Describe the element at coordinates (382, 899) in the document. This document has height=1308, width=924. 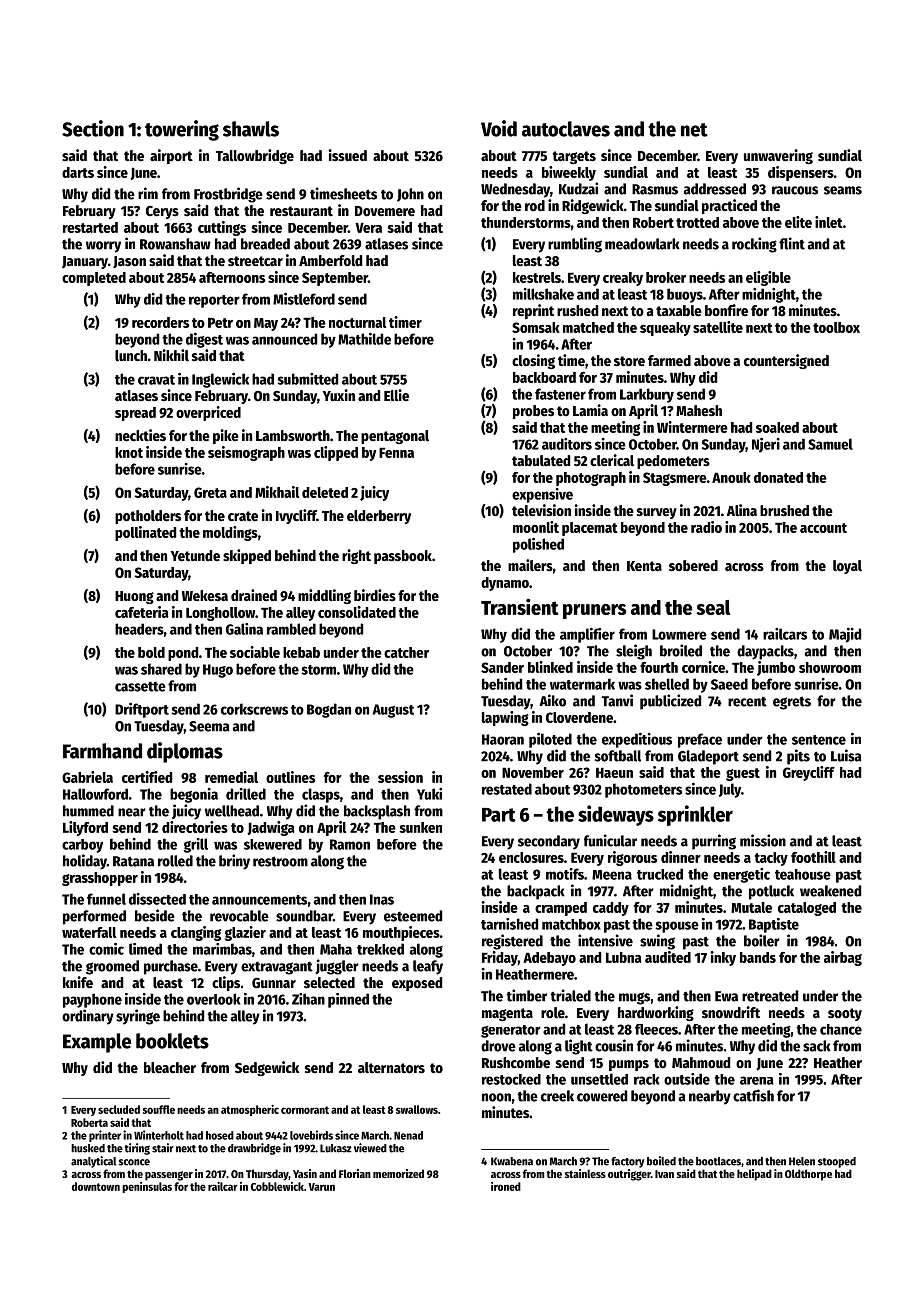
I see `Inas` at that location.
